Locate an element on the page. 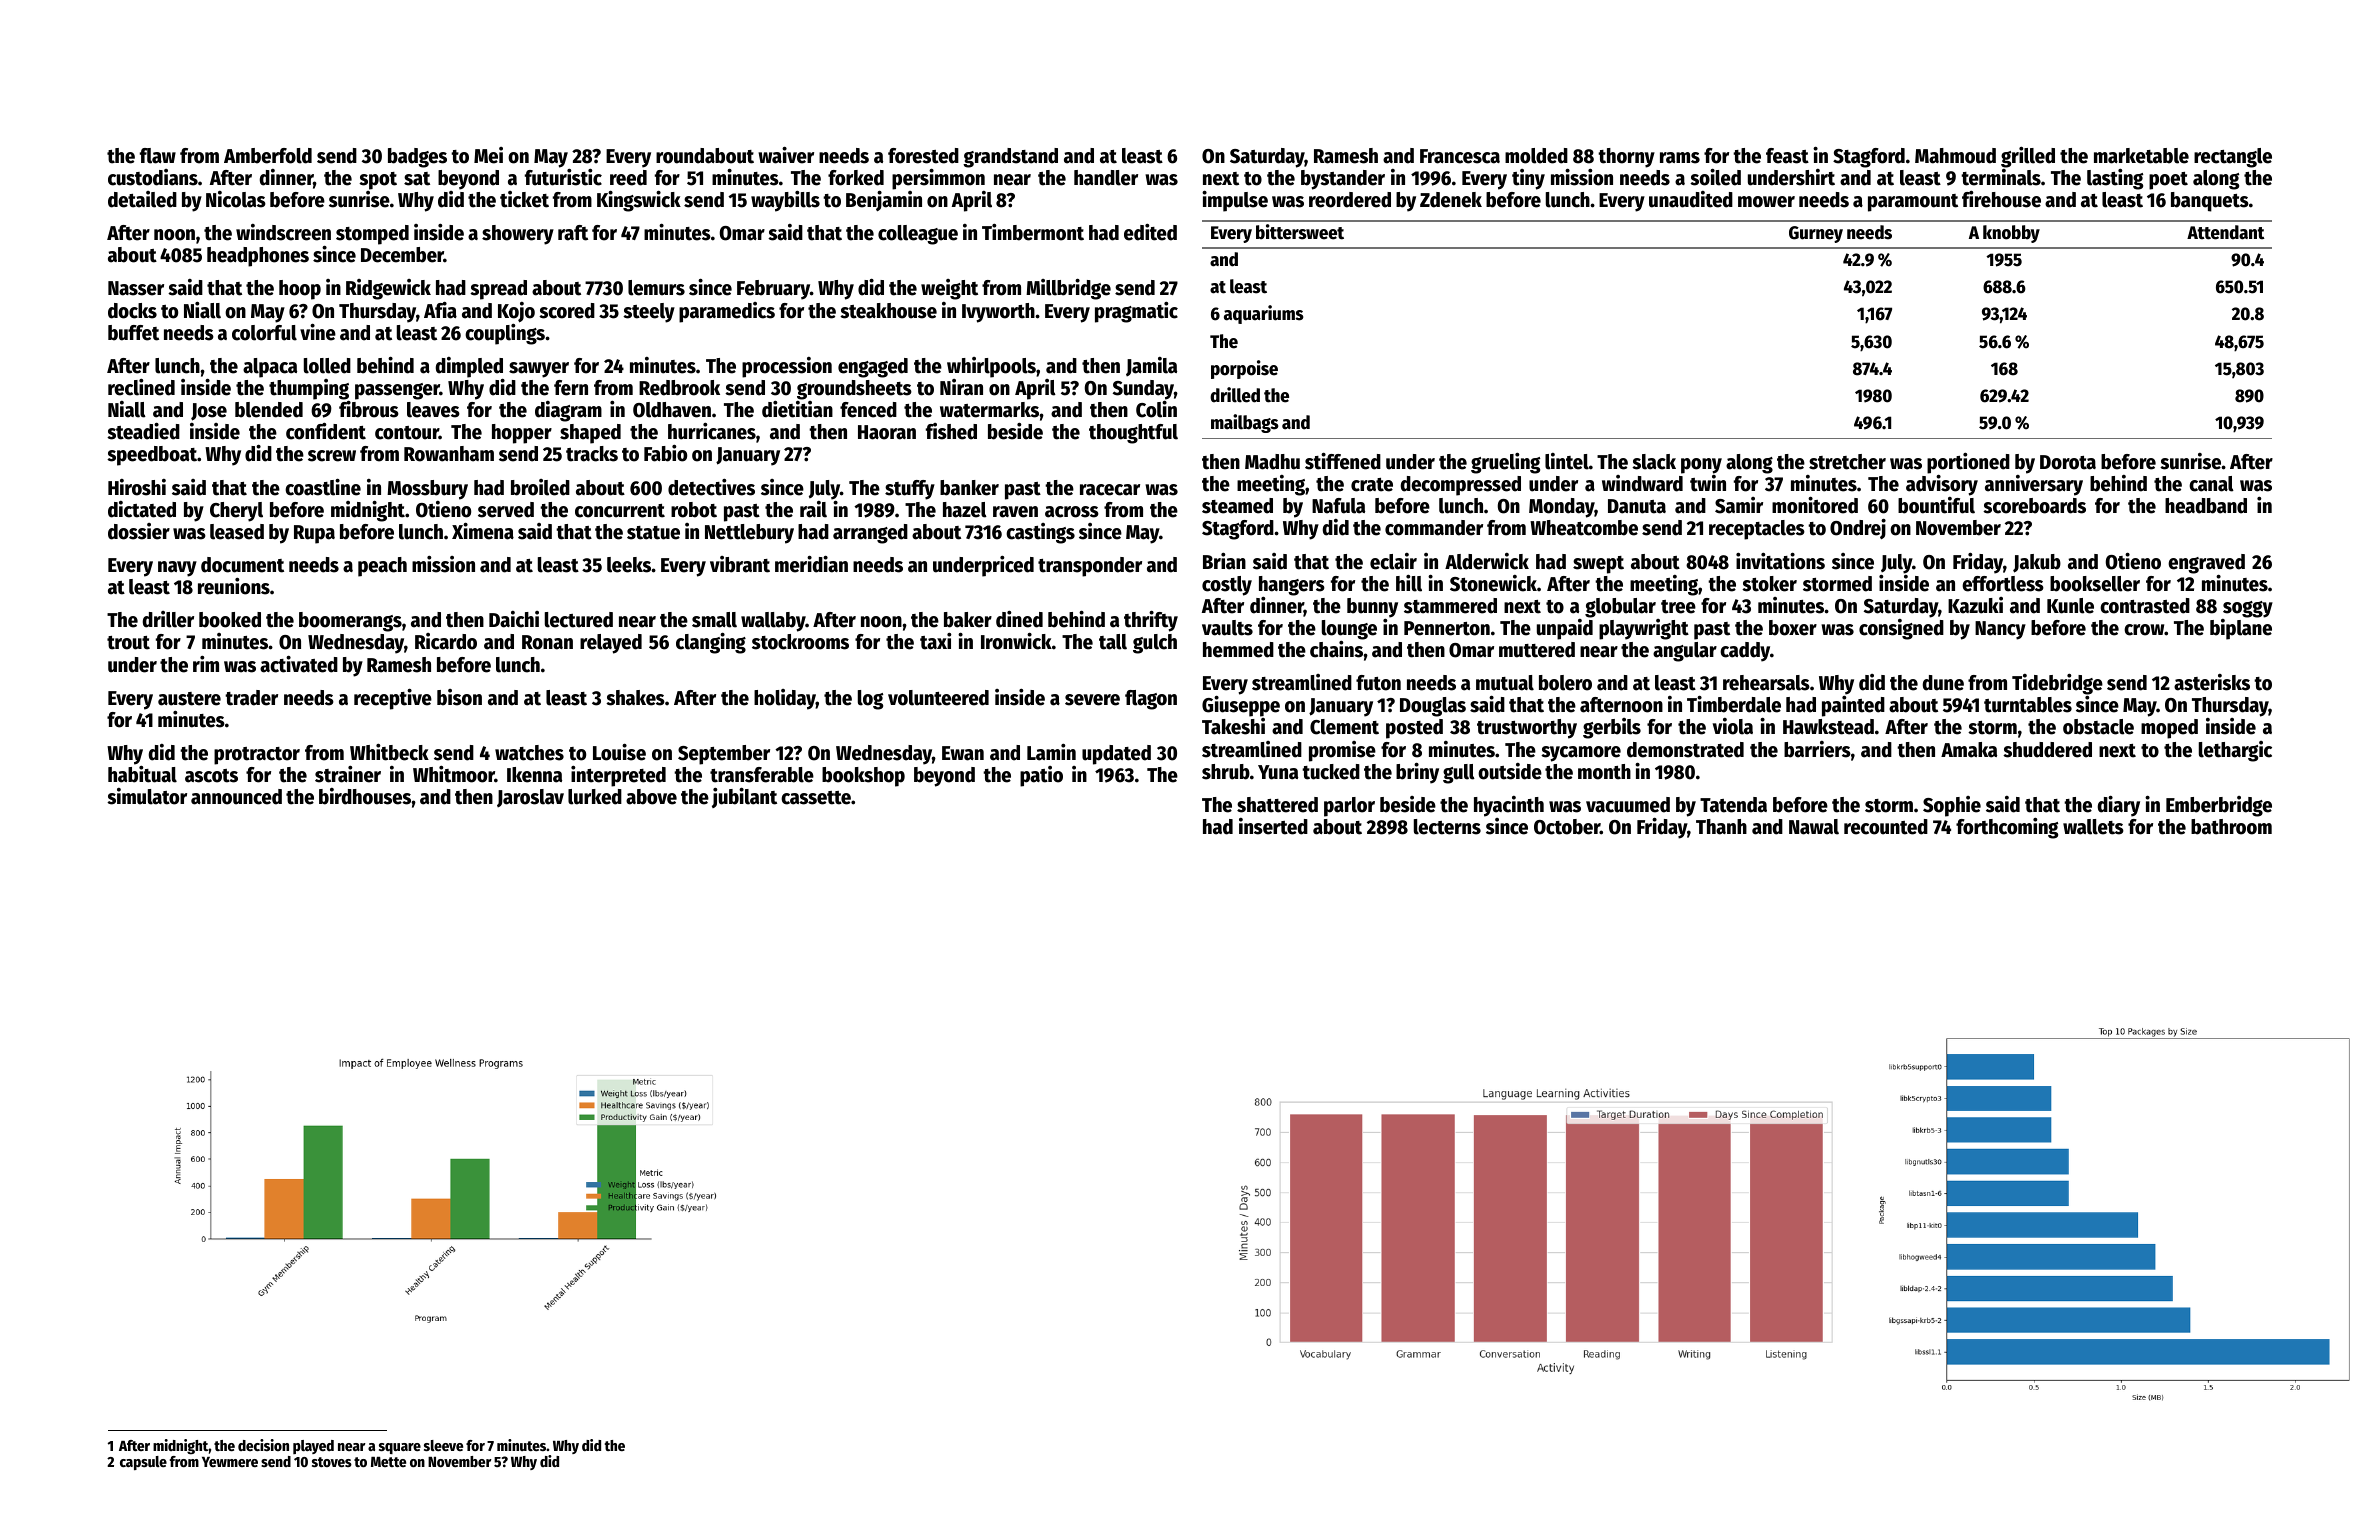 This image has width=2380, height=1540. Mette is located at coordinates (388, 1462).
